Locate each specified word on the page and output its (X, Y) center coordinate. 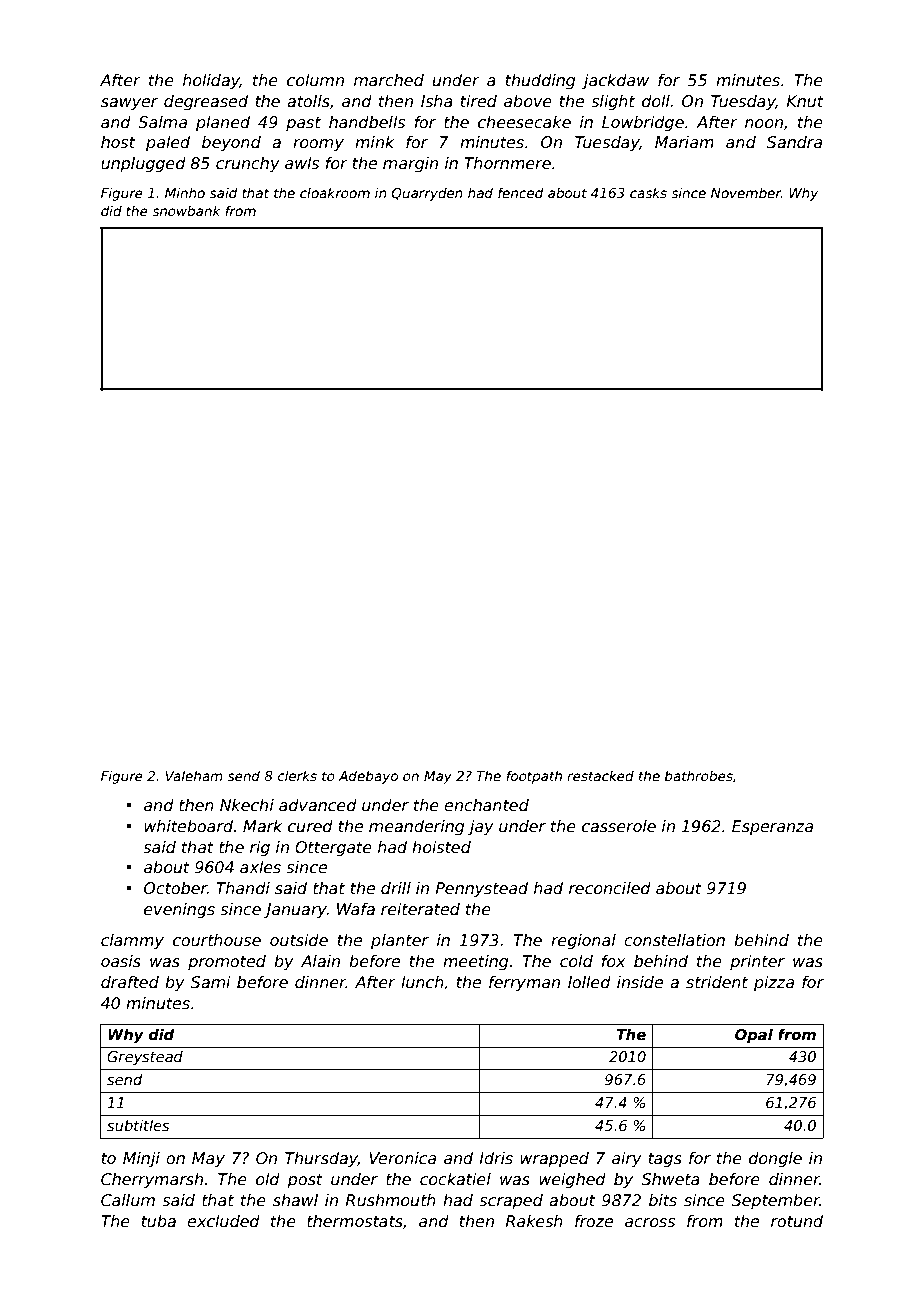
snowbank (186, 210)
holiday (211, 81)
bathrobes (699, 775)
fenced (520, 192)
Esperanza (772, 827)
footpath (534, 777)
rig (260, 848)
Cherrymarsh (152, 1180)
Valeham (194, 775)
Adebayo (368, 777)
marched (389, 80)
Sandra (794, 142)
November (746, 192)
